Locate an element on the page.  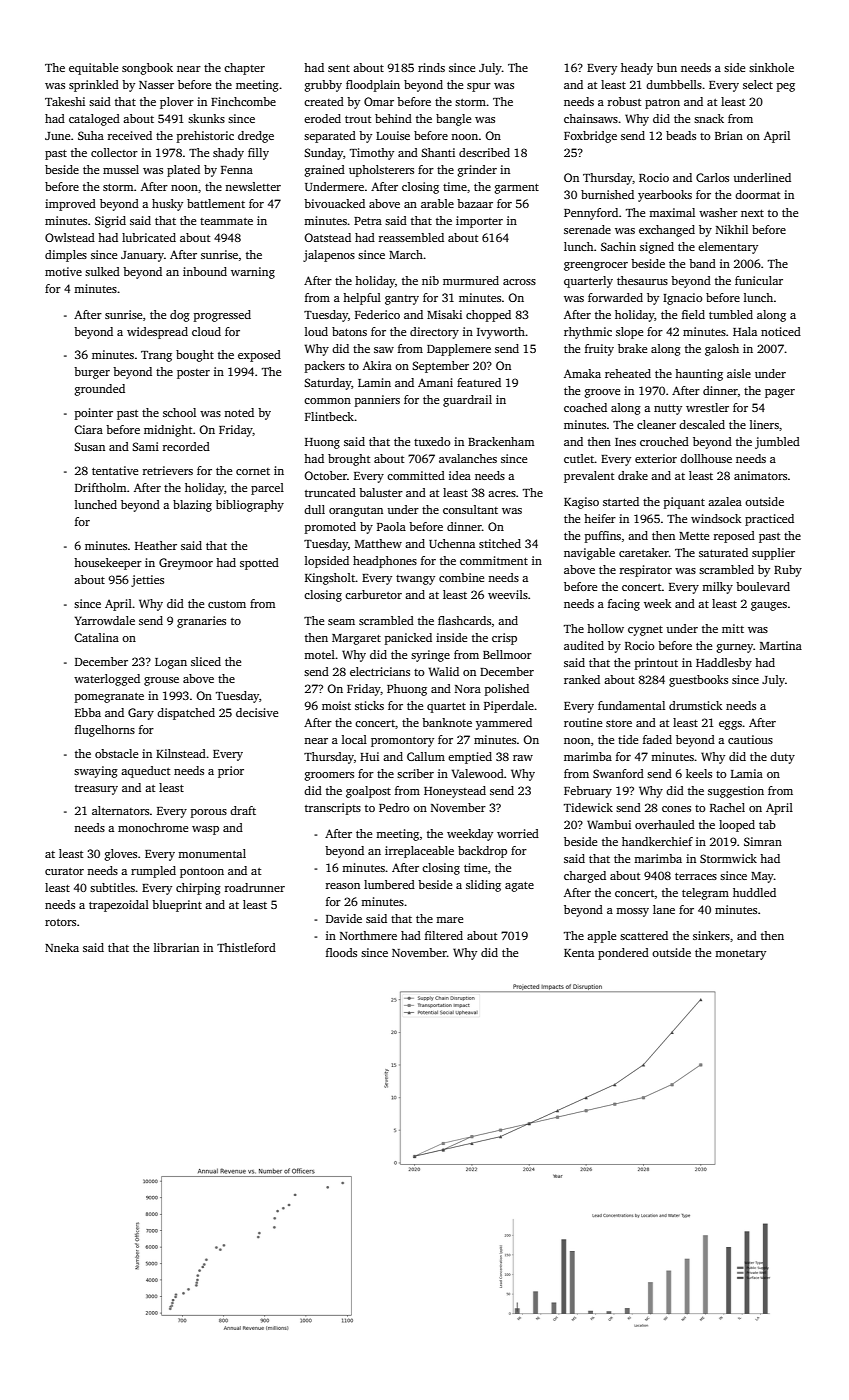
goalpost is located at coordinates (368, 792).
